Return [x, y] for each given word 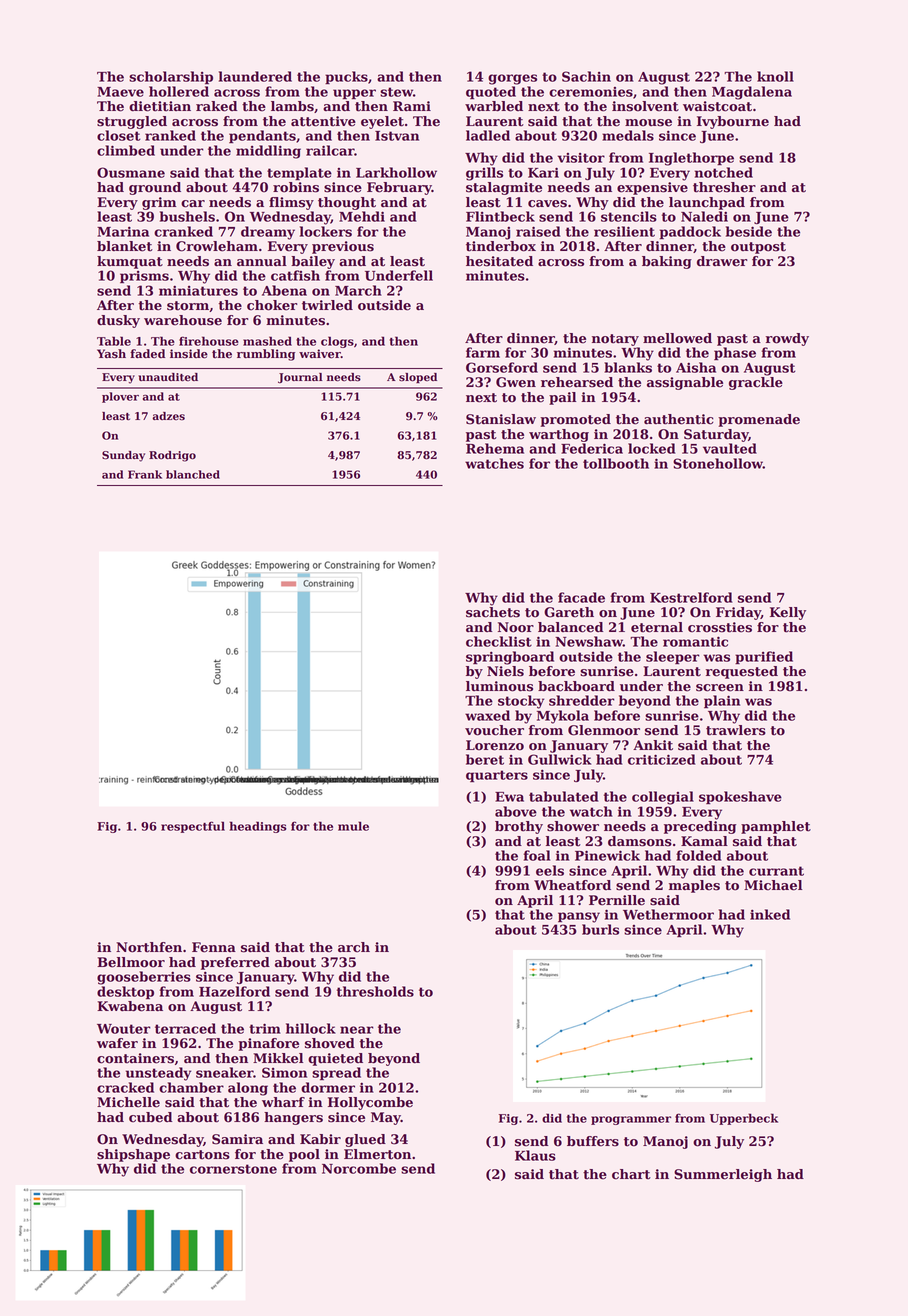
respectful [193, 827]
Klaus [535, 1155]
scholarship [171, 78]
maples [694, 886]
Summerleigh [723, 1175]
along [248, 1089]
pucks [346, 77]
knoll [775, 76]
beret [485, 759]
